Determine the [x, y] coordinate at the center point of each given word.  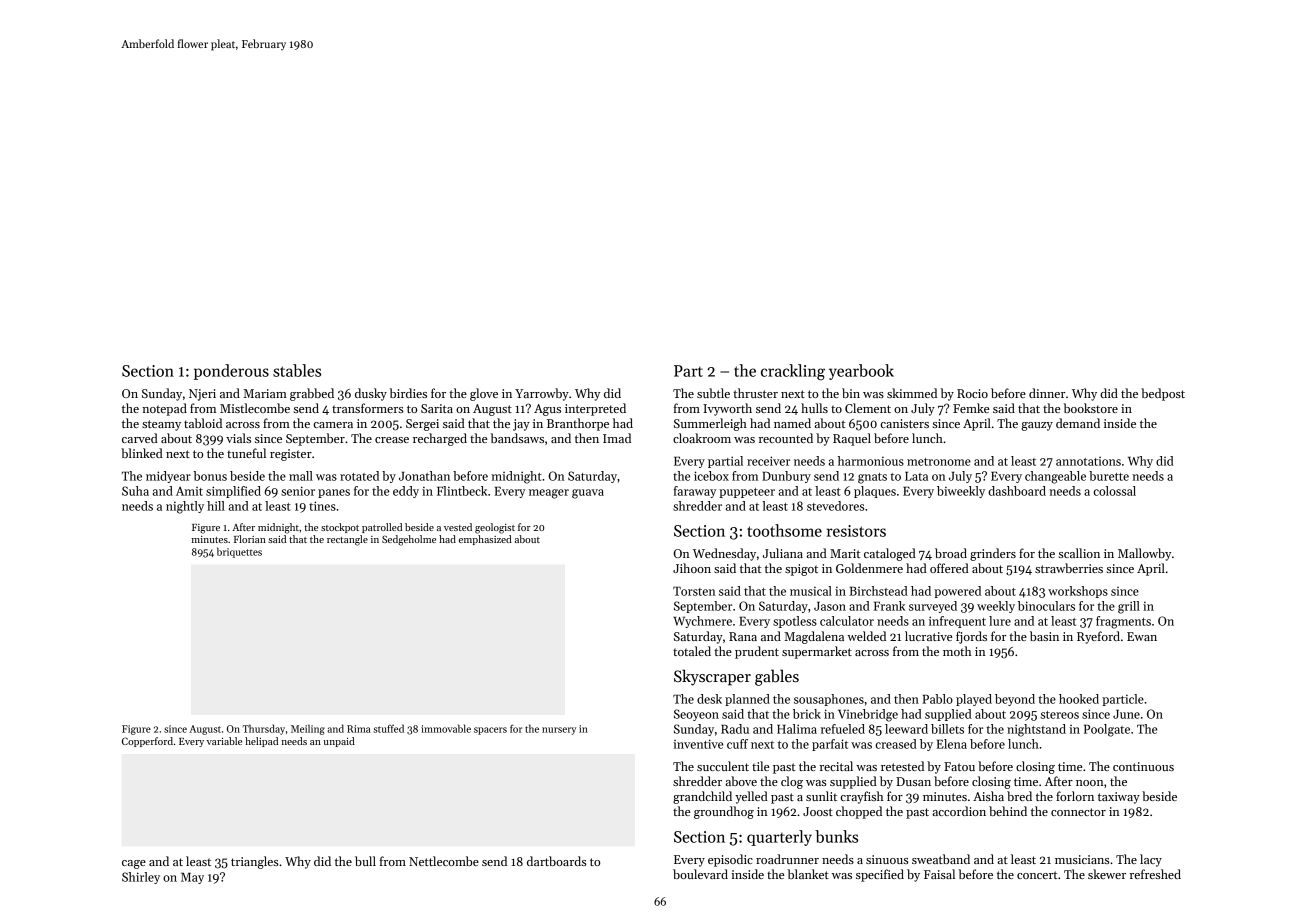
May [192, 878]
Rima [359, 729]
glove [484, 394]
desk [709, 699]
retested [902, 766]
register [291, 455]
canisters [905, 423]
